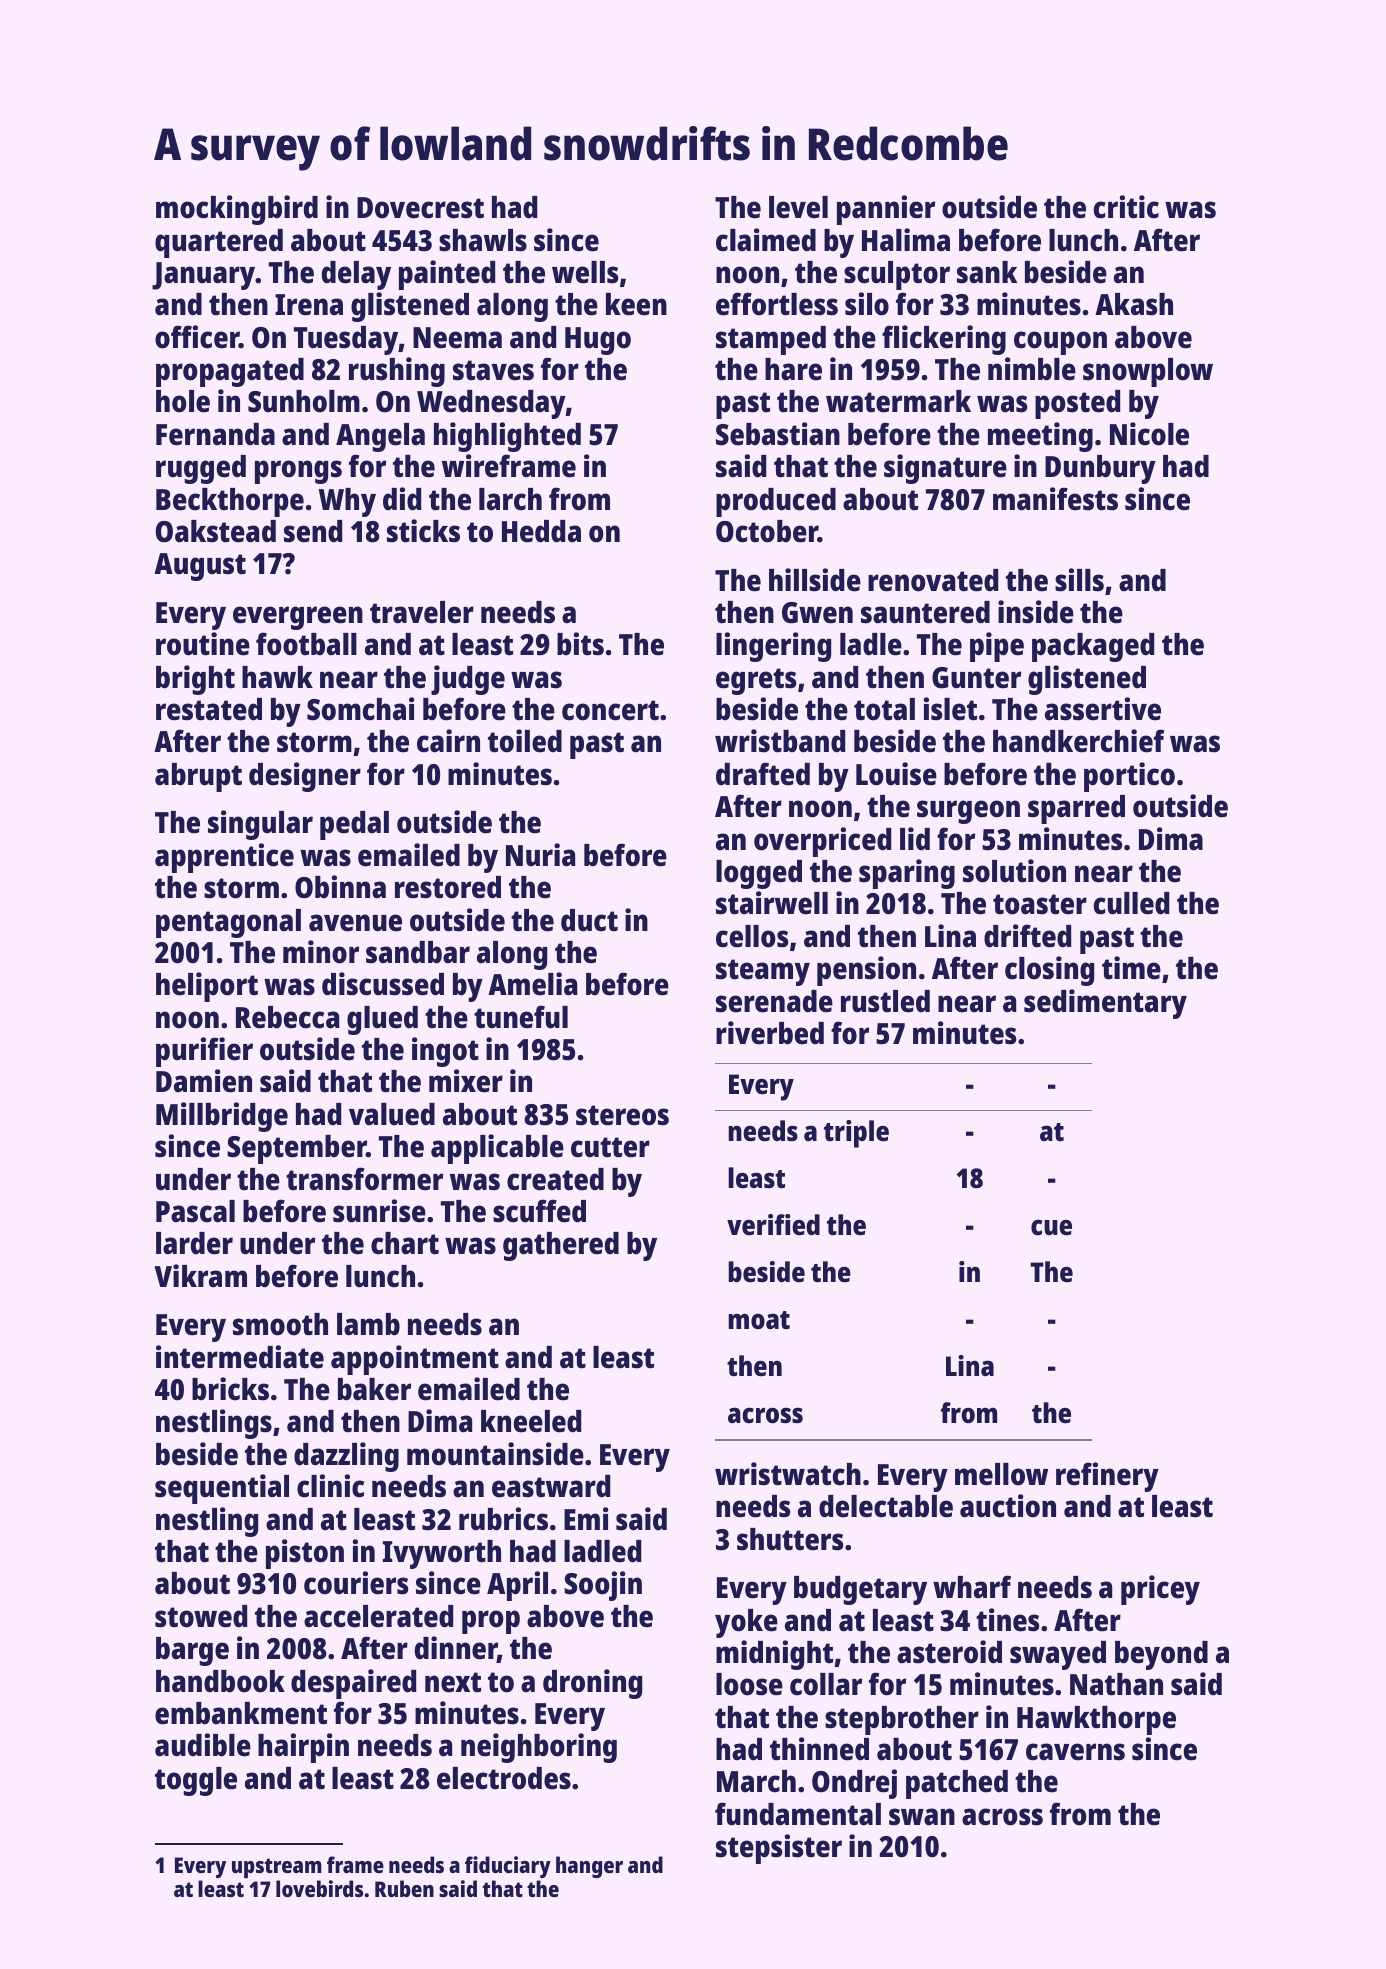 The height and width of the document is (1969, 1386). I want to click on cue, so click(1051, 1227).
